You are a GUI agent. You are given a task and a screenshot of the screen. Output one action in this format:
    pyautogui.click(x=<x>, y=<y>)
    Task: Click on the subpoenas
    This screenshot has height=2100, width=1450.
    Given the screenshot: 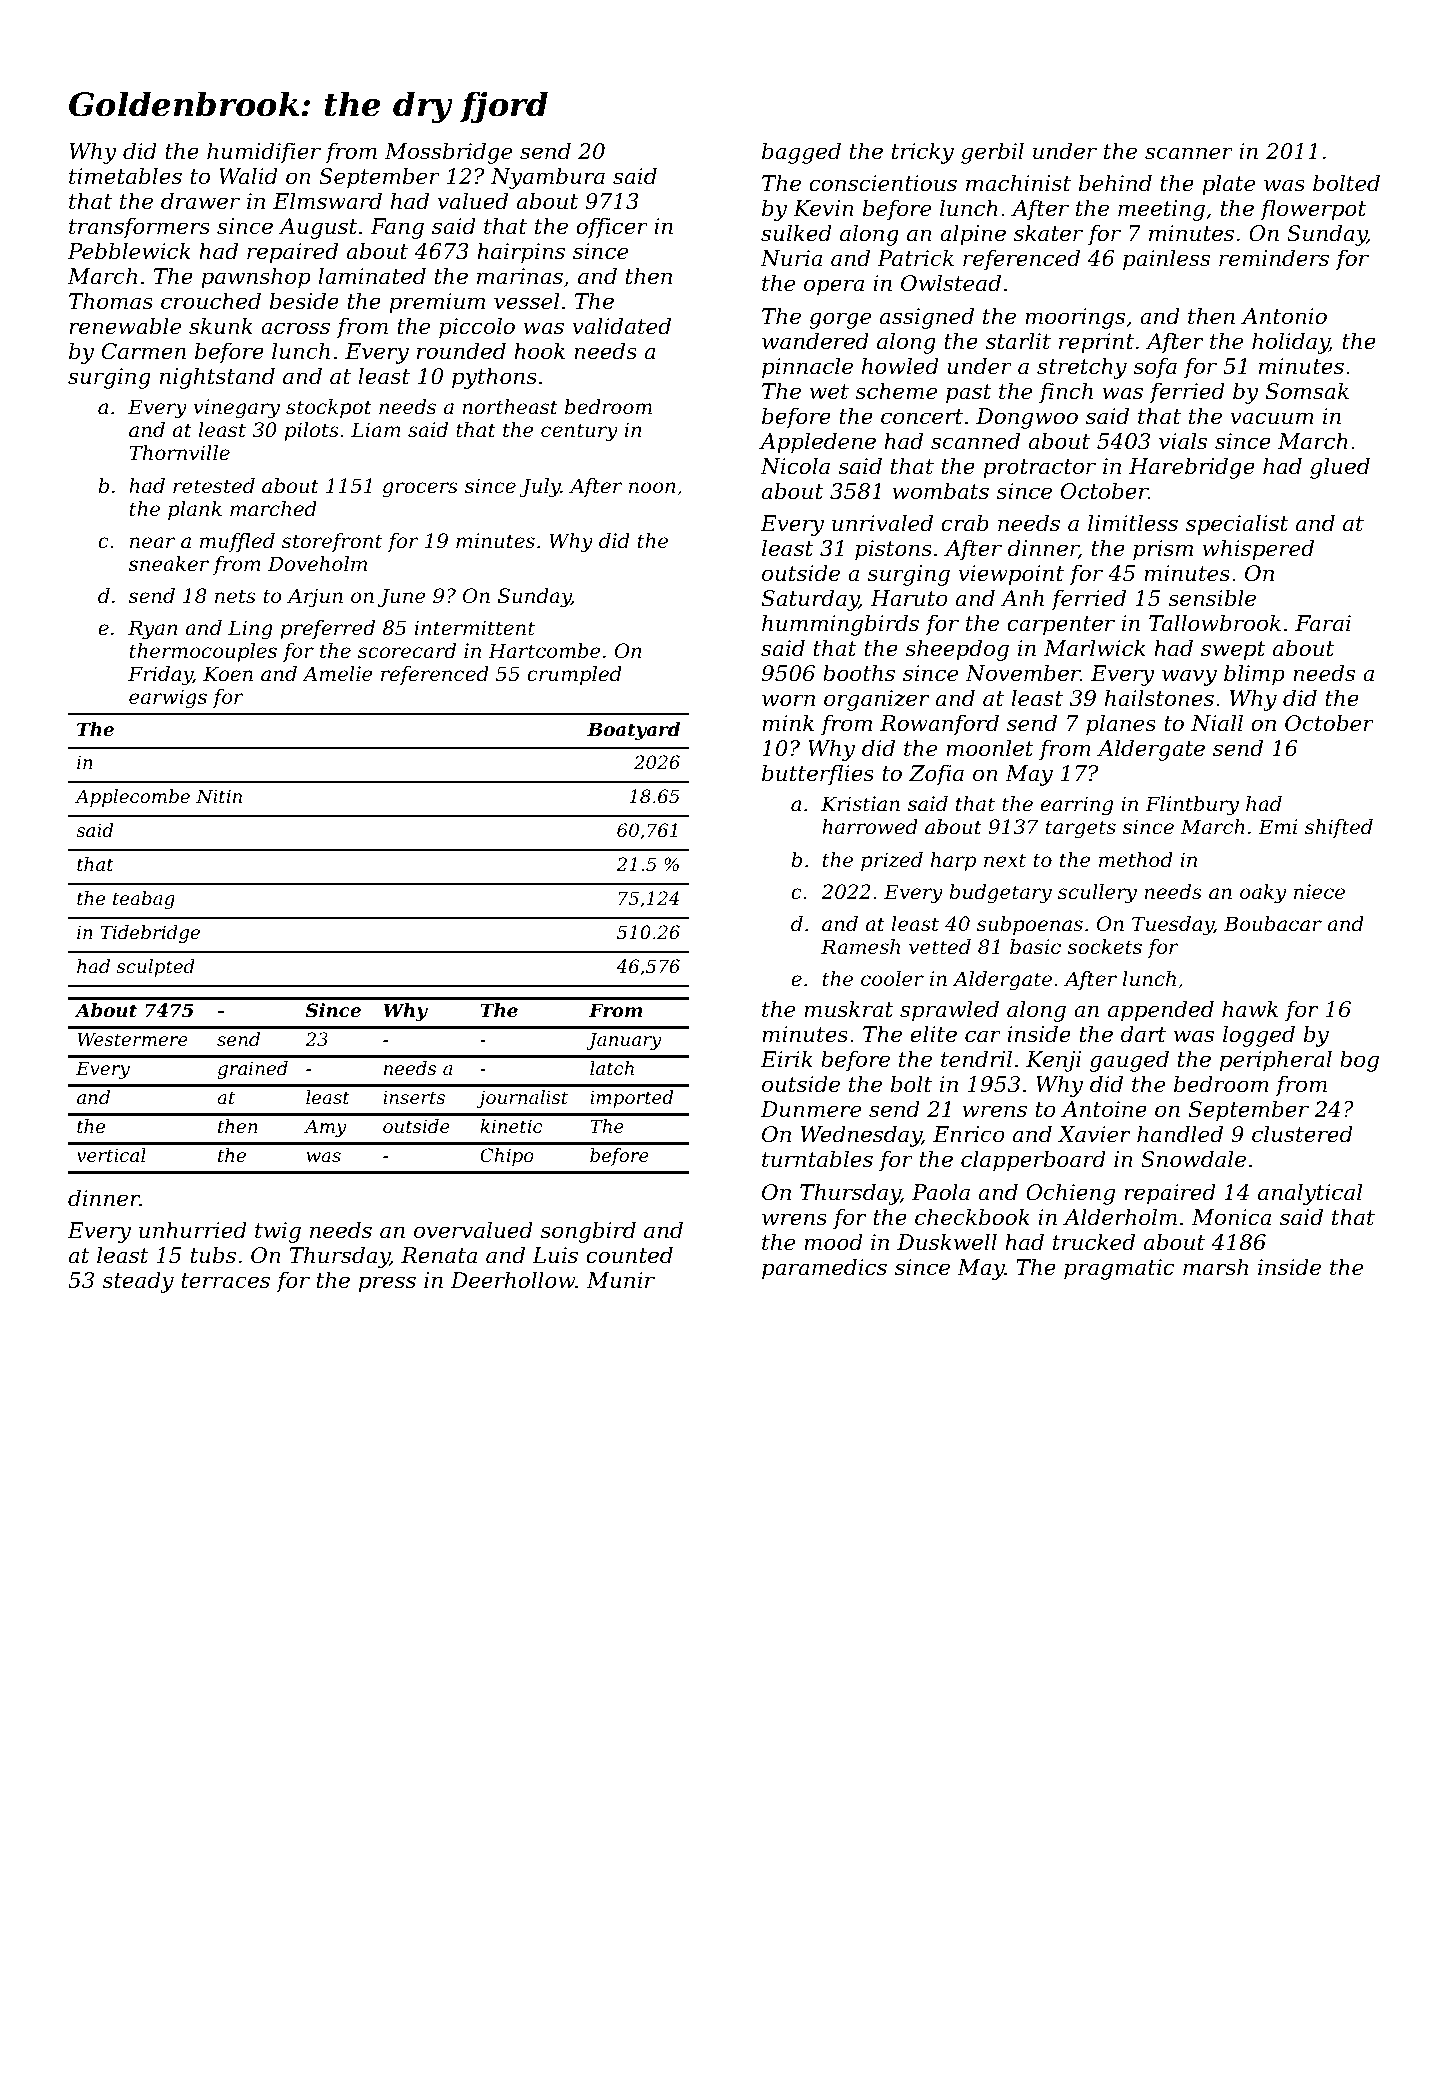 What is the action you would take?
    pyautogui.click(x=1030, y=925)
